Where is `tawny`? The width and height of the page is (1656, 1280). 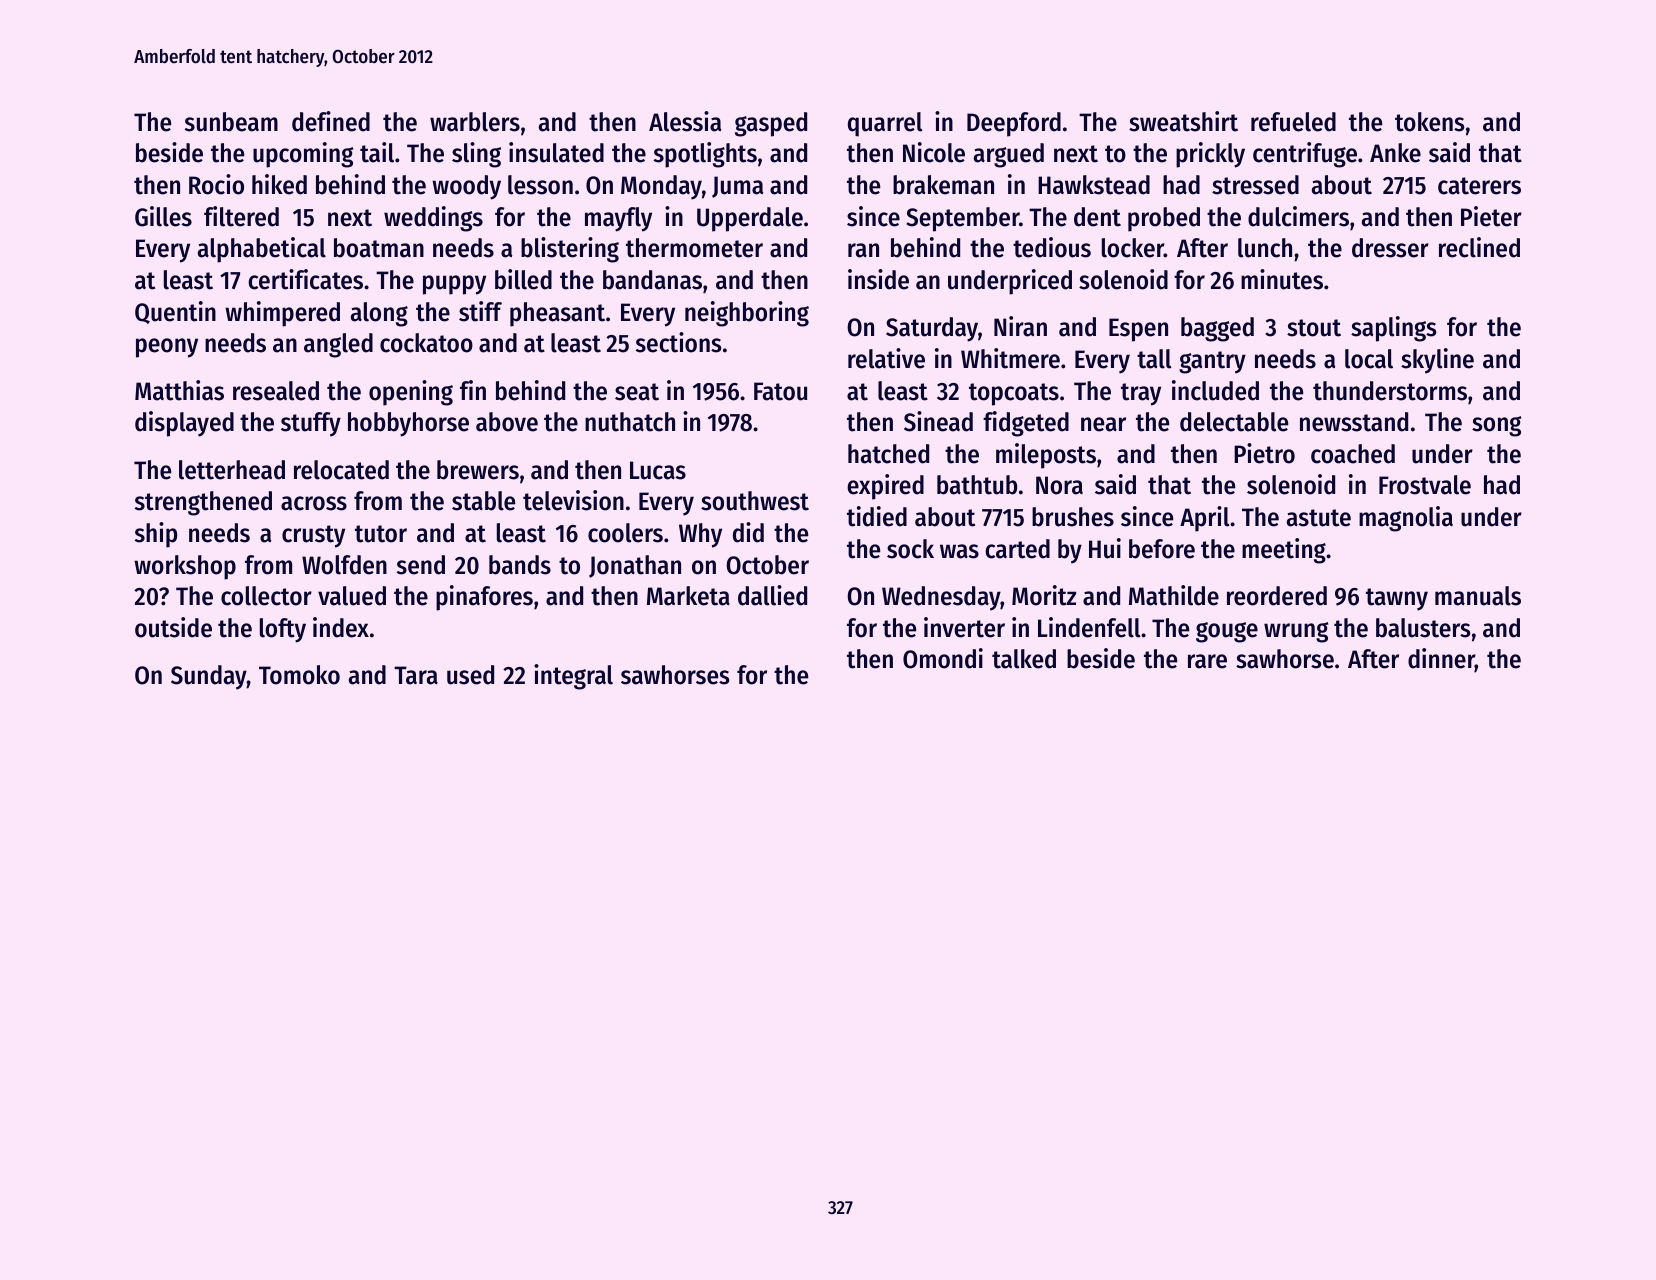
tawny is located at coordinates (1397, 599).
